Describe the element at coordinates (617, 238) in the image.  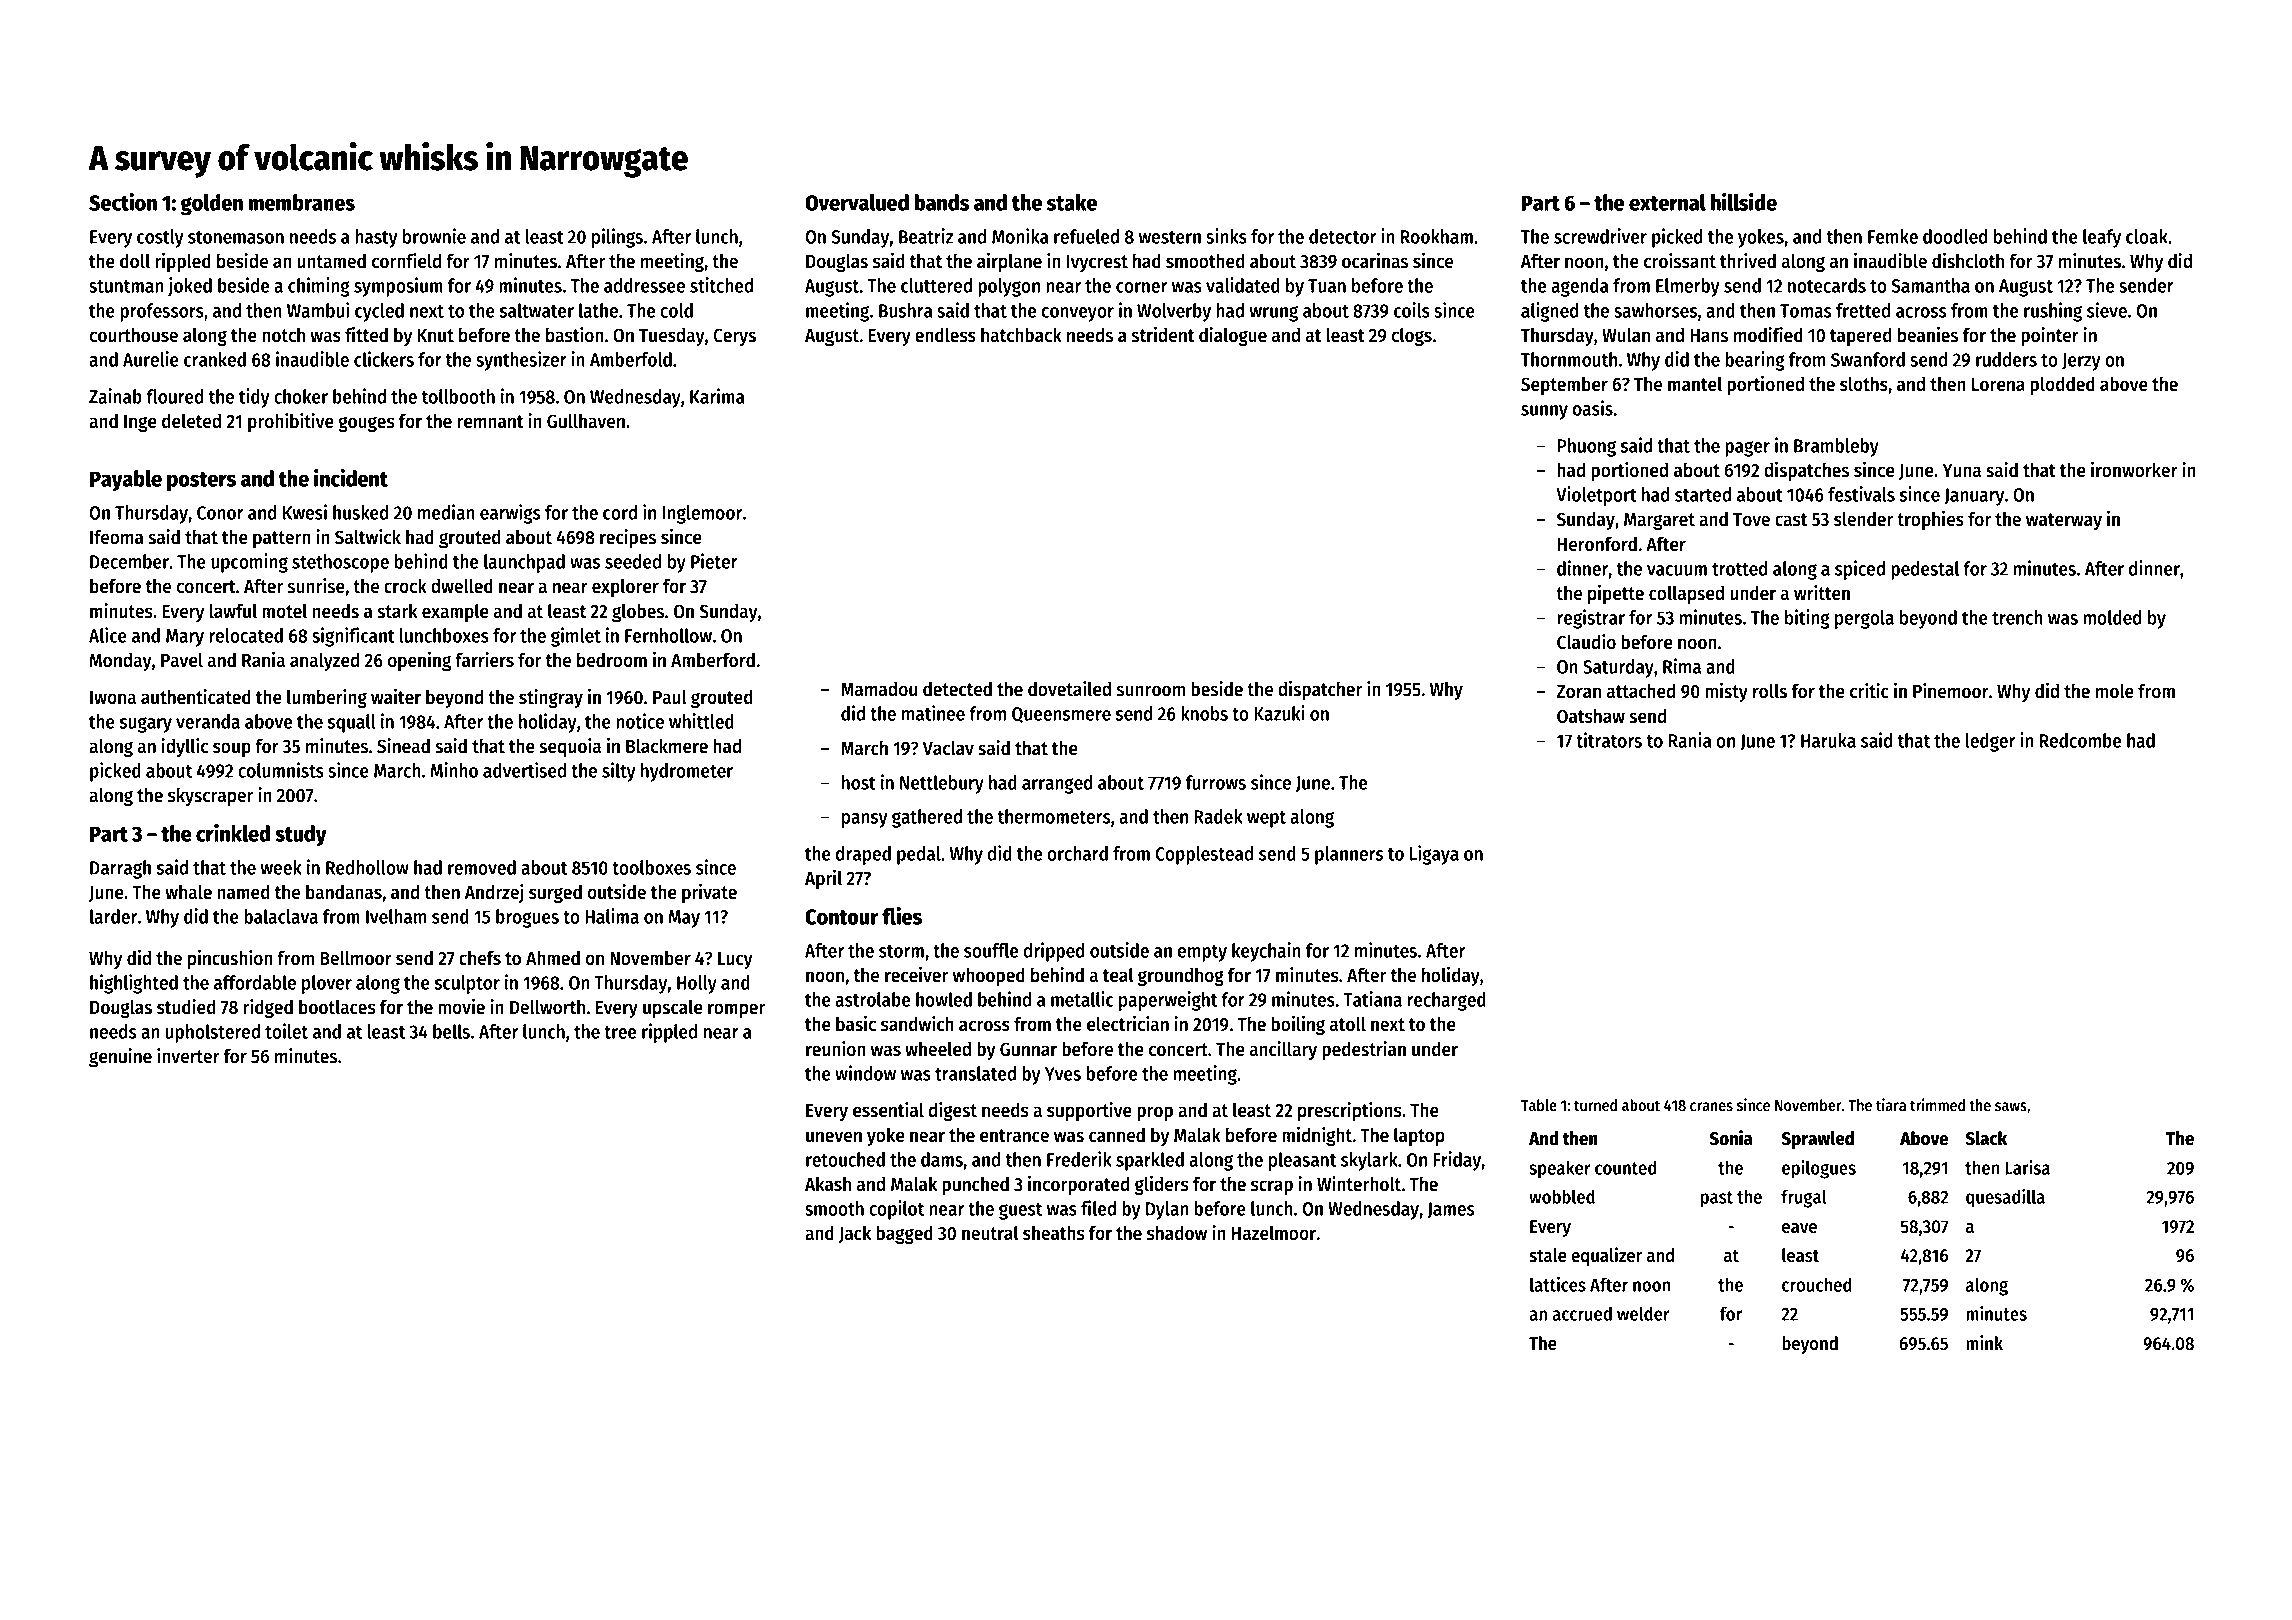
I see `pilings` at that location.
